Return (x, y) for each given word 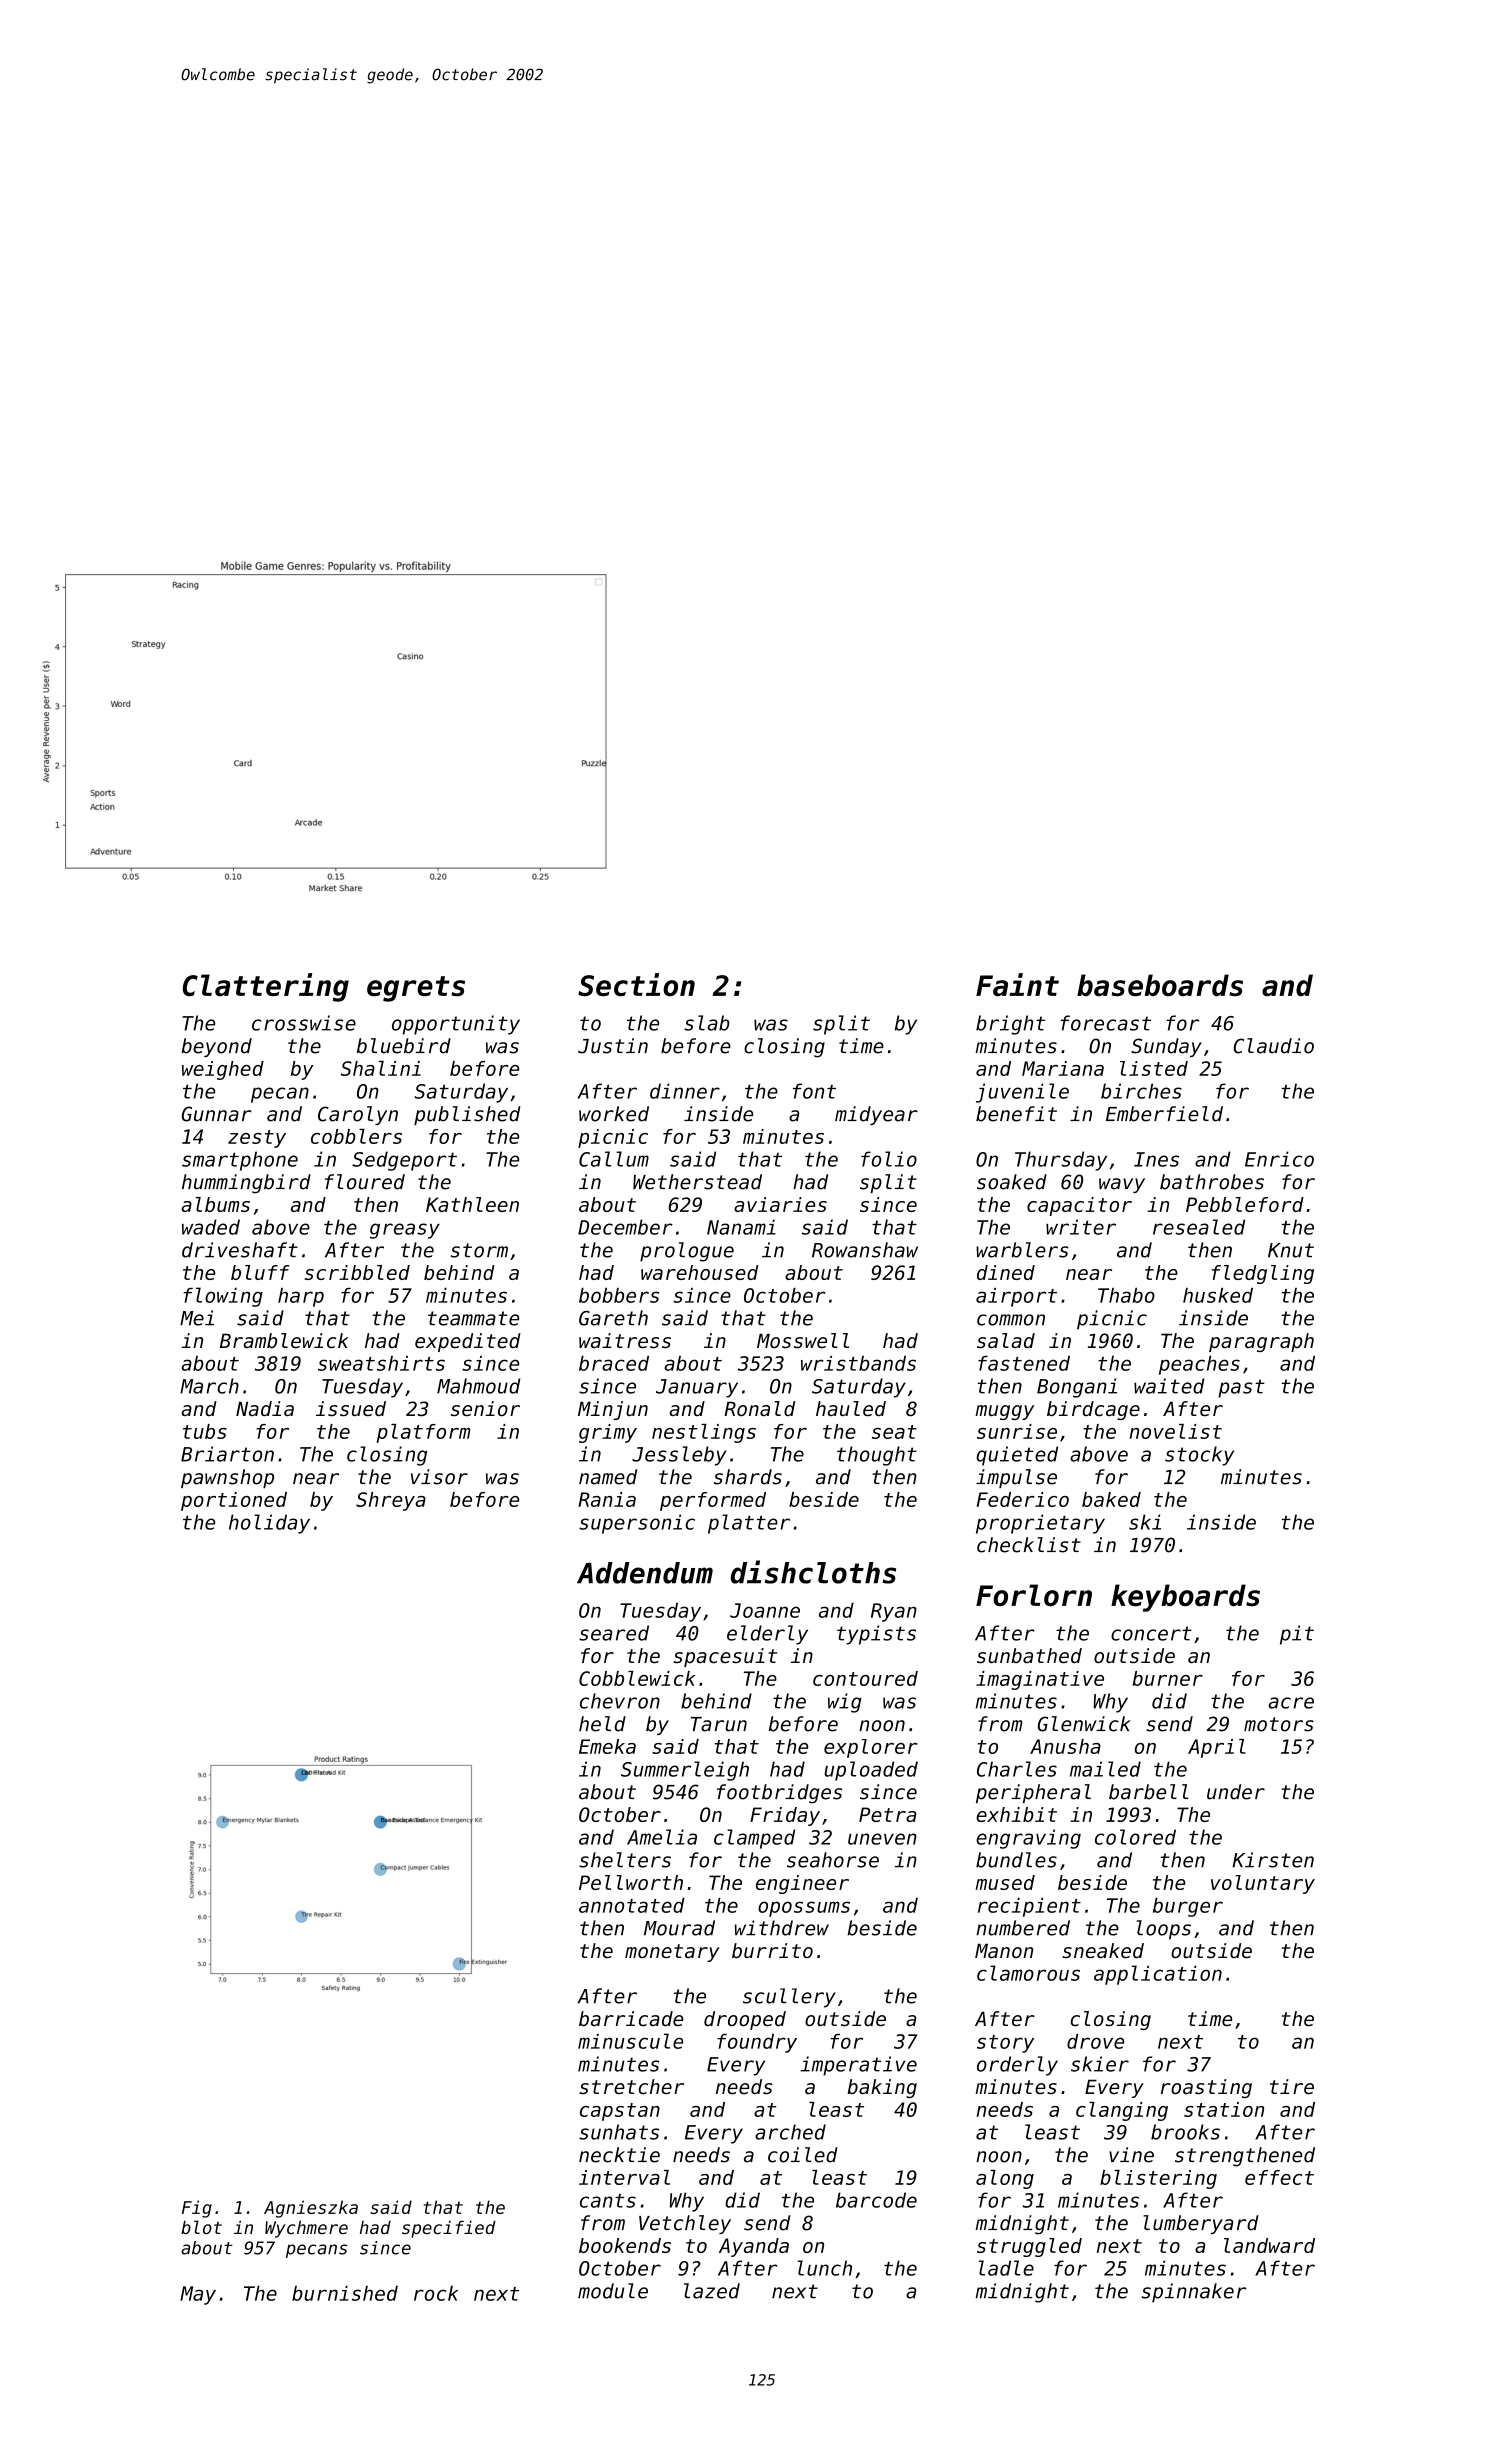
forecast (1106, 1023)
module (613, 2291)
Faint (1017, 985)
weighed (223, 1070)
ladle (1006, 2268)
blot (201, 2227)
